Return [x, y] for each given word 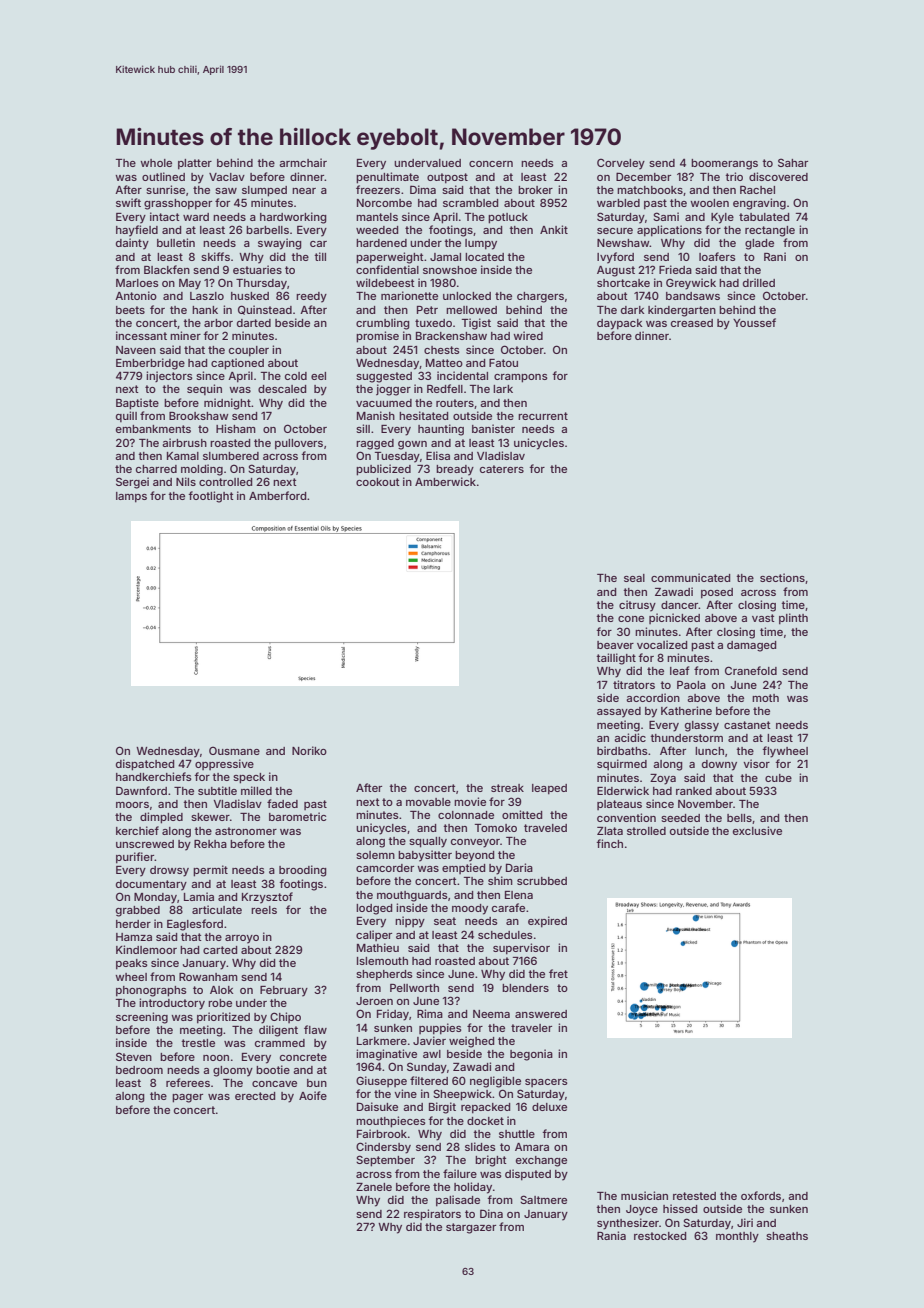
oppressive [224, 764]
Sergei [132, 483]
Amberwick [445, 481]
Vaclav [227, 177]
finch [609, 843]
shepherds [384, 975]
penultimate [387, 178]
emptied [463, 868]
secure [615, 231]
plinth [793, 619]
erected [255, 1096]
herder [133, 924]
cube [778, 778]
